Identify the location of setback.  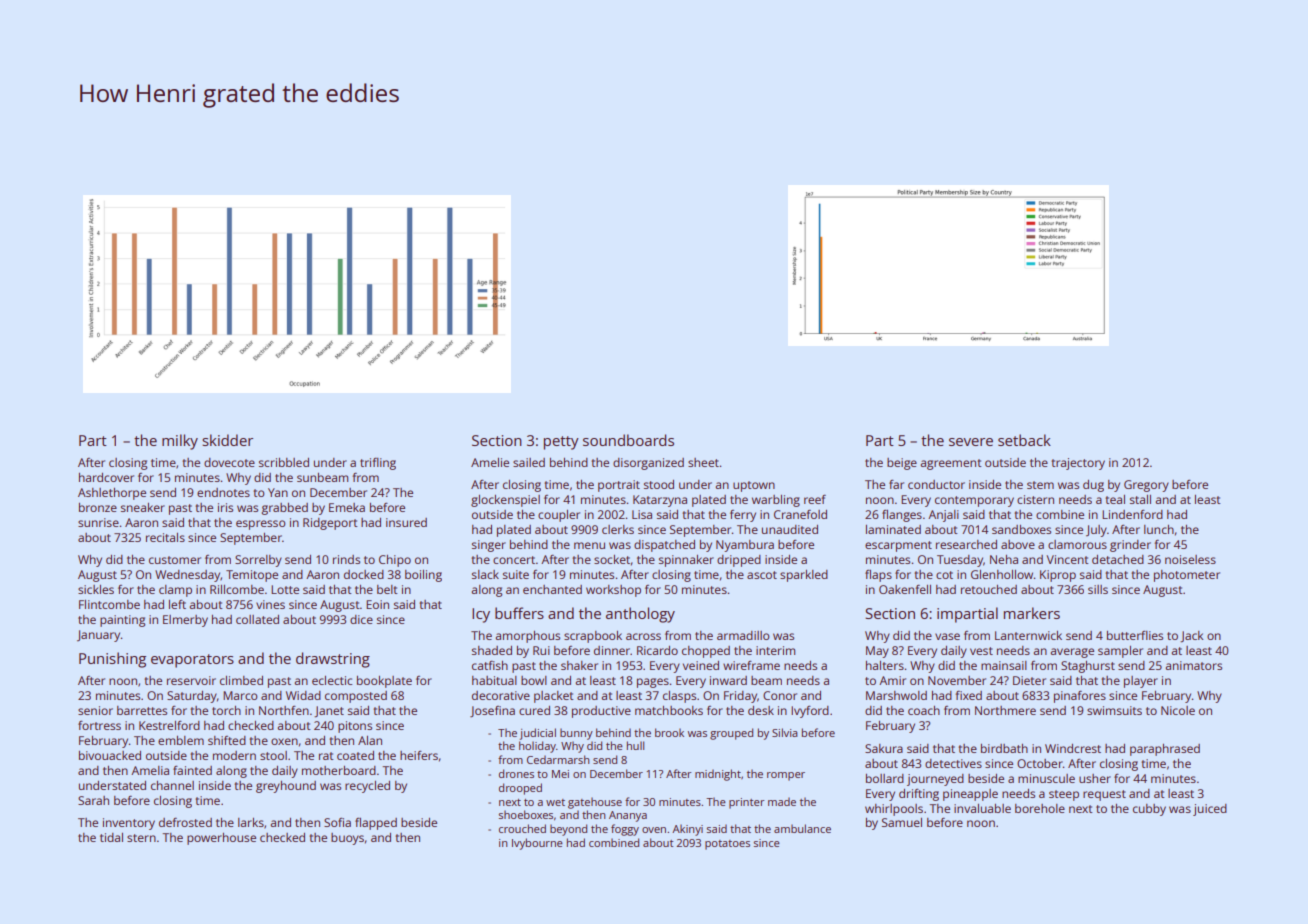
(1024, 440).
